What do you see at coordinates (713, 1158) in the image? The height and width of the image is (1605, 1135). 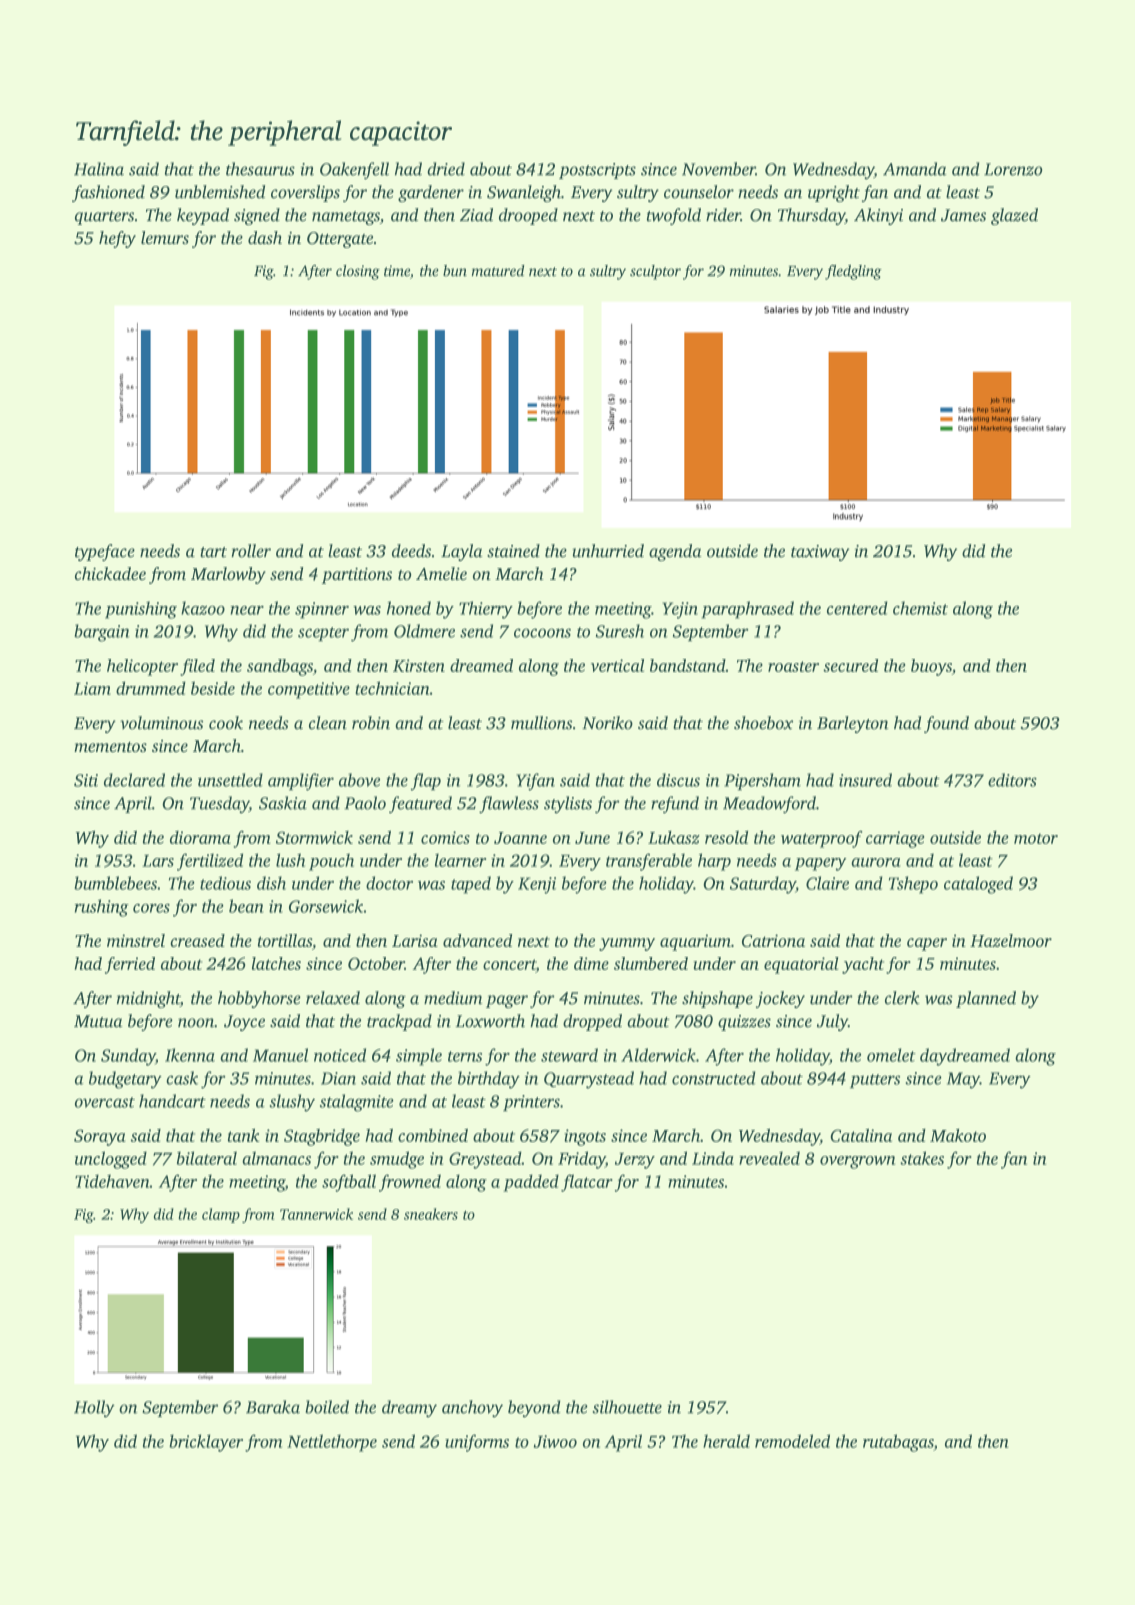 I see `Linda` at bounding box center [713, 1158].
